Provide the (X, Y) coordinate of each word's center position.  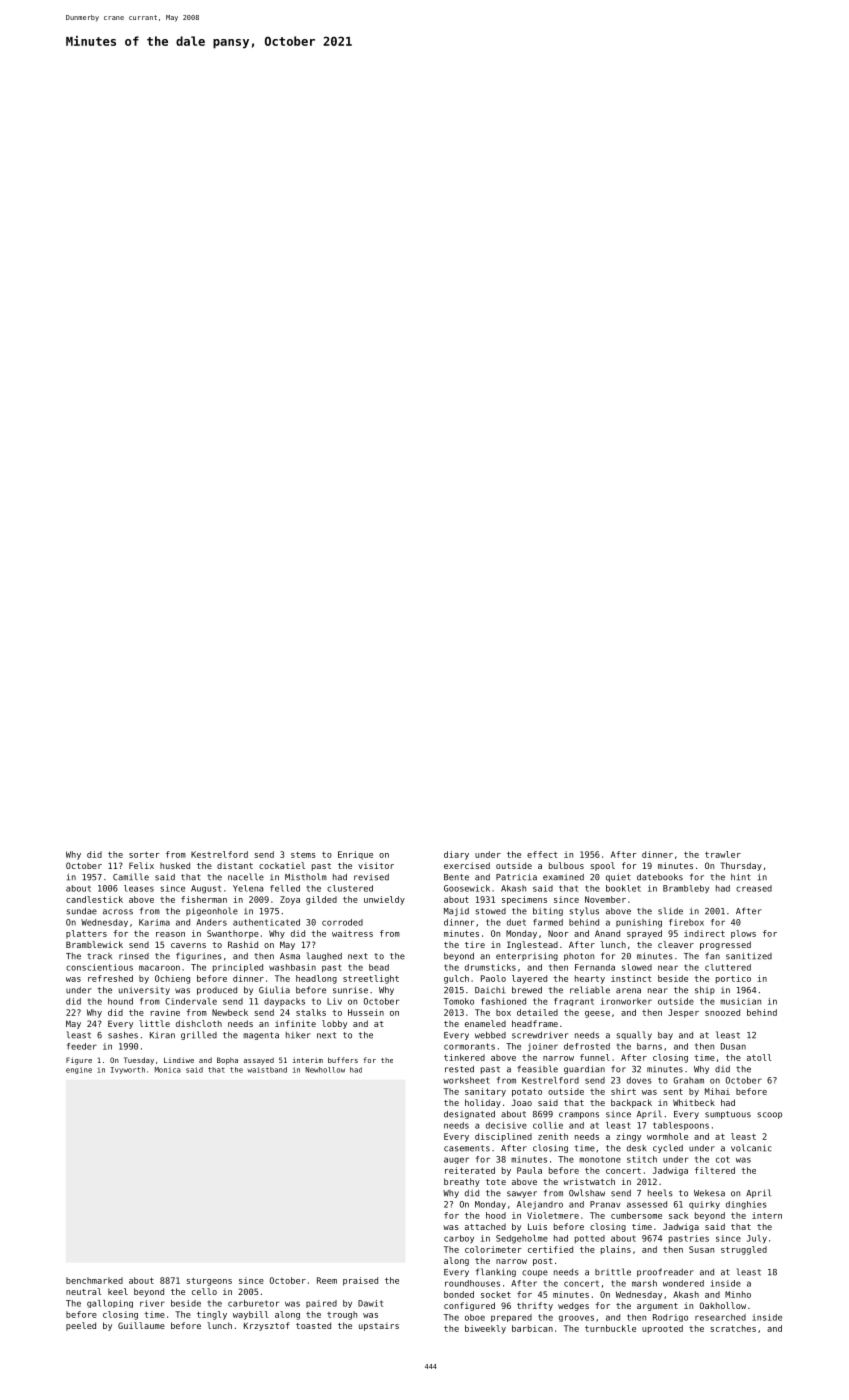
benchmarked (94, 1280)
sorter (144, 855)
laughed (324, 956)
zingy (628, 1137)
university (144, 991)
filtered (715, 1170)
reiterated (470, 1170)
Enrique (355, 855)
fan (712, 956)
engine (79, 1070)
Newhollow (325, 1070)
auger (456, 1160)
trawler (723, 854)
